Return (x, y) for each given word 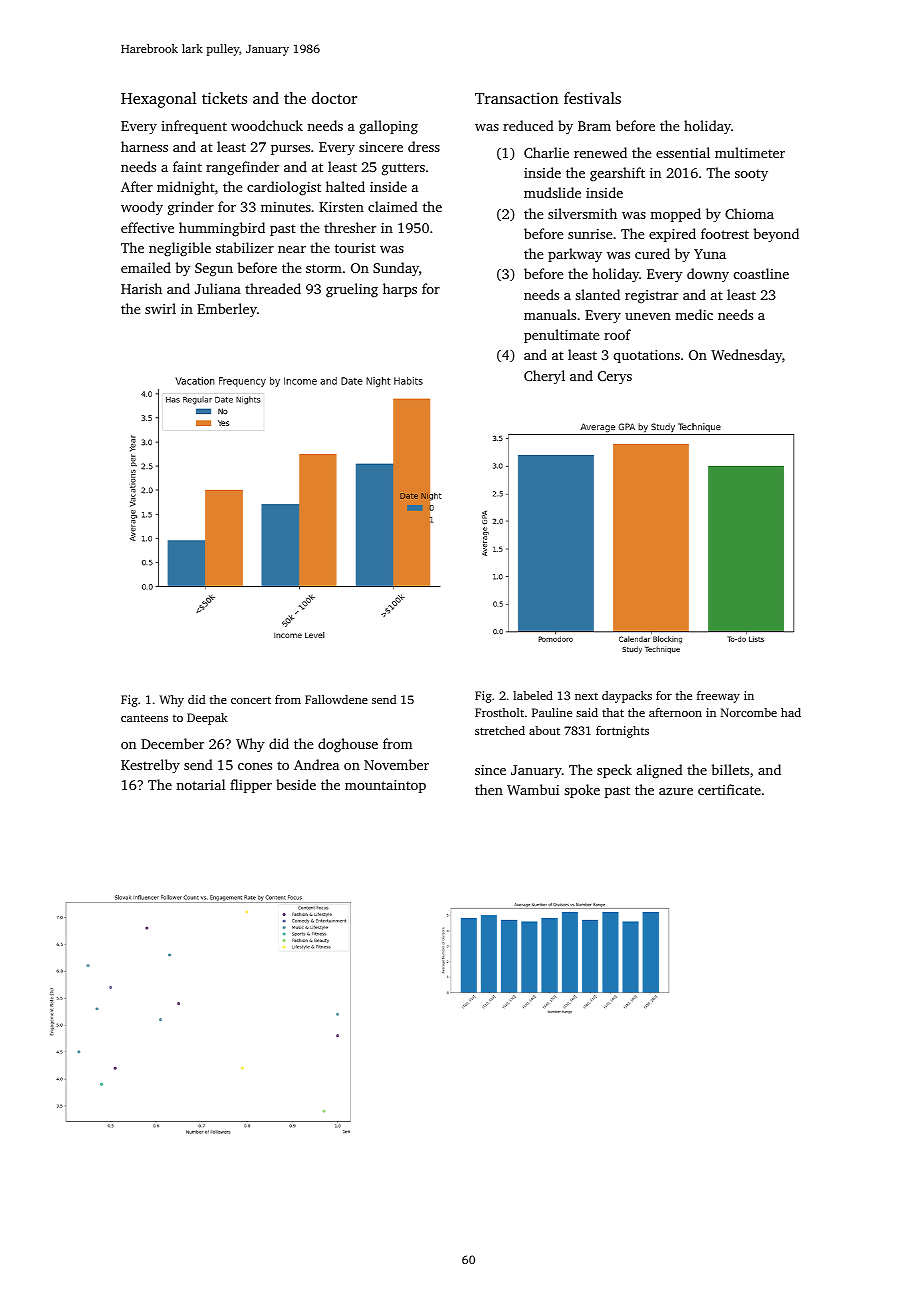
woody (142, 208)
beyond (776, 235)
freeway (718, 697)
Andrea (316, 764)
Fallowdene (336, 699)
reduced (528, 125)
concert (251, 700)
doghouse (348, 745)
